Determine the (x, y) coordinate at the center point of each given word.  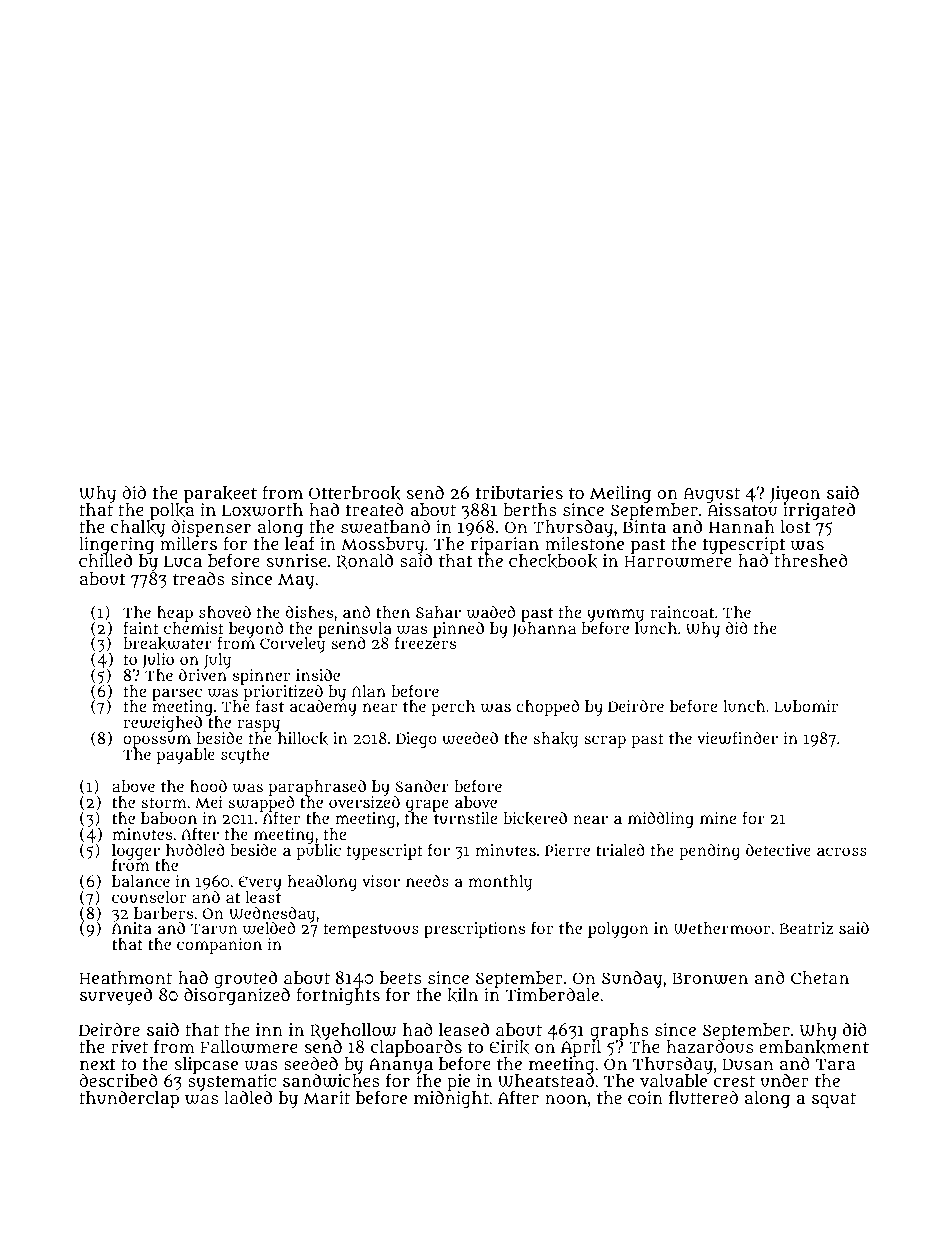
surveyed (116, 996)
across (842, 851)
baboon (169, 818)
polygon (618, 930)
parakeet (220, 494)
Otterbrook (355, 493)
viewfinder (737, 738)
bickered (535, 818)
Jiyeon (795, 495)
